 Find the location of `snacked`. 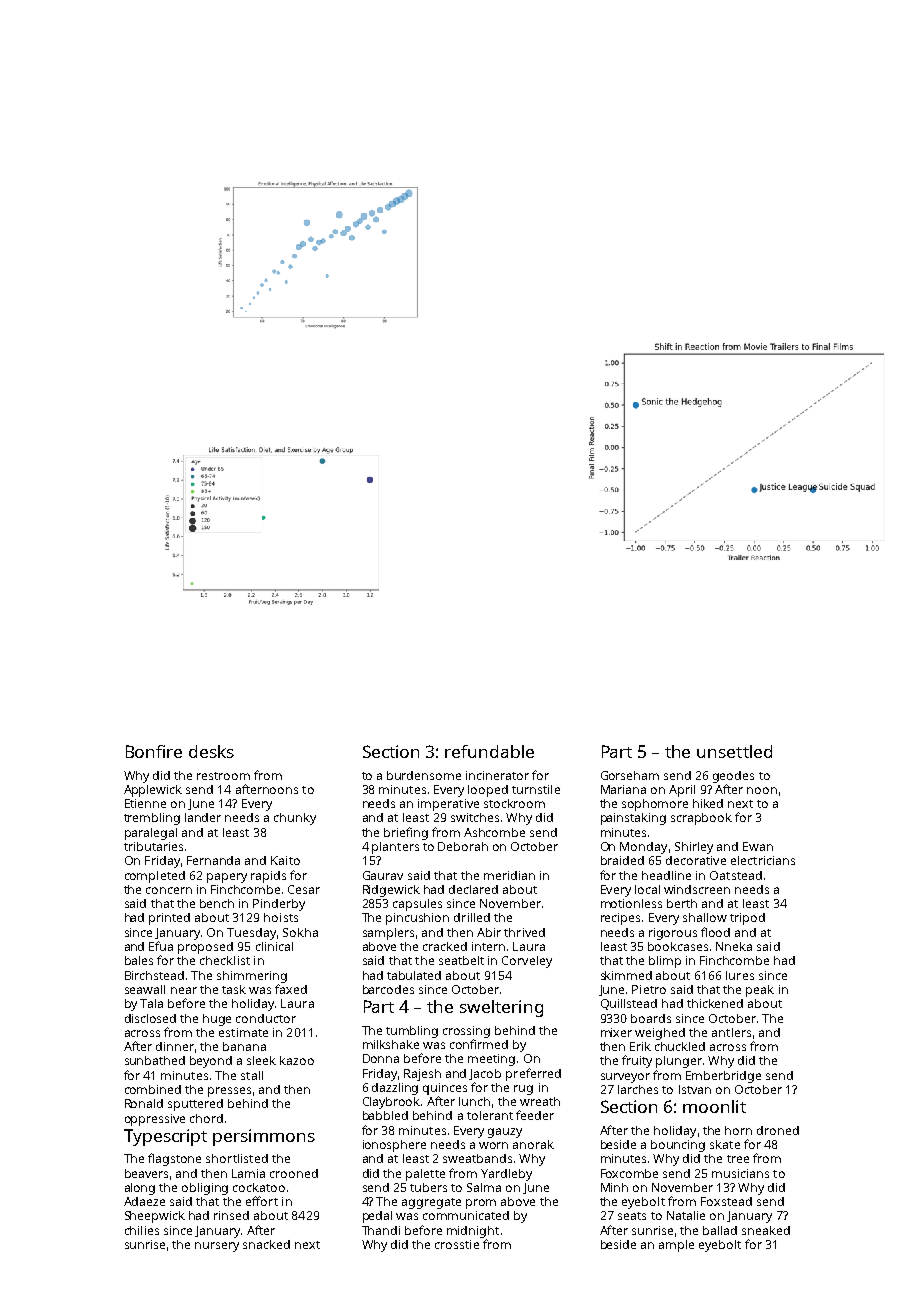

snacked is located at coordinates (266, 1244).
